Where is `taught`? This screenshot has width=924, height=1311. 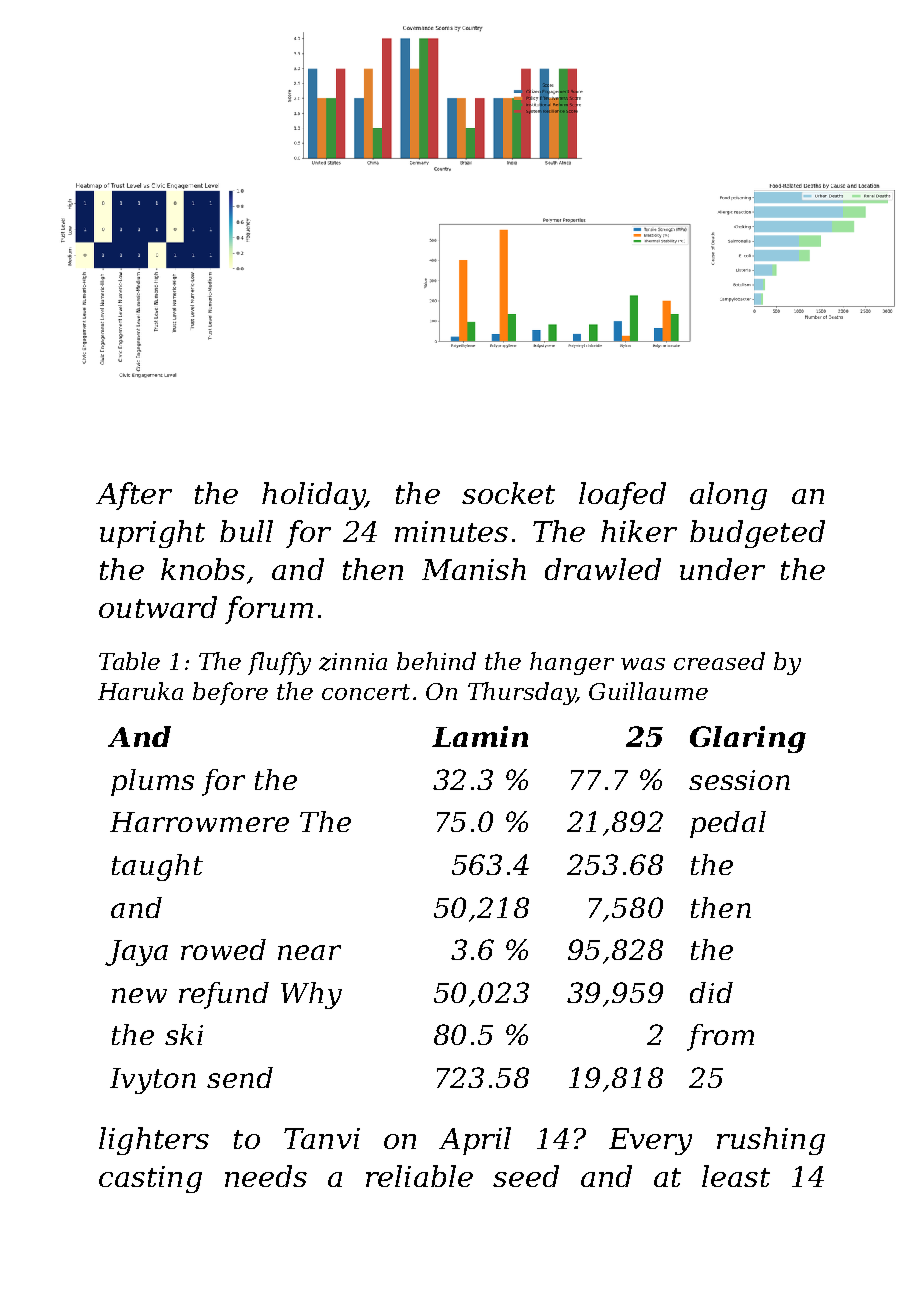
taught is located at coordinates (157, 867).
